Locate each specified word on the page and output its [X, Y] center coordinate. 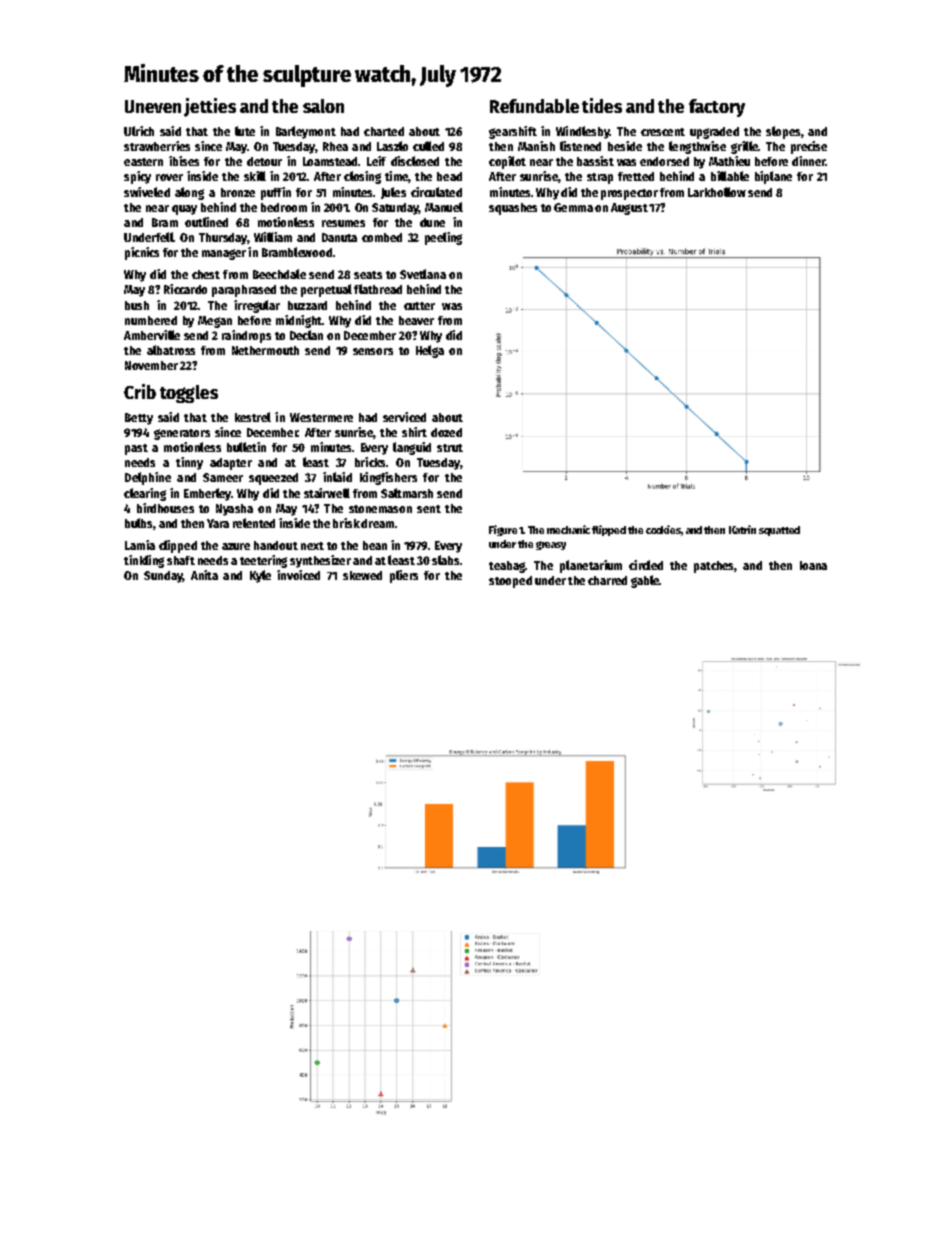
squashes [513, 209]
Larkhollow [717, 192]
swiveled [147, 192]
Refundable [534, 106]
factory [717, 108]
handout [276, 545]
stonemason [380, 509]
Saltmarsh [407, 493]
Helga [430, 351]
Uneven [153, 106]
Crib [140, 391]
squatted [779, 531]
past [136, 449]
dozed [446, 432]
